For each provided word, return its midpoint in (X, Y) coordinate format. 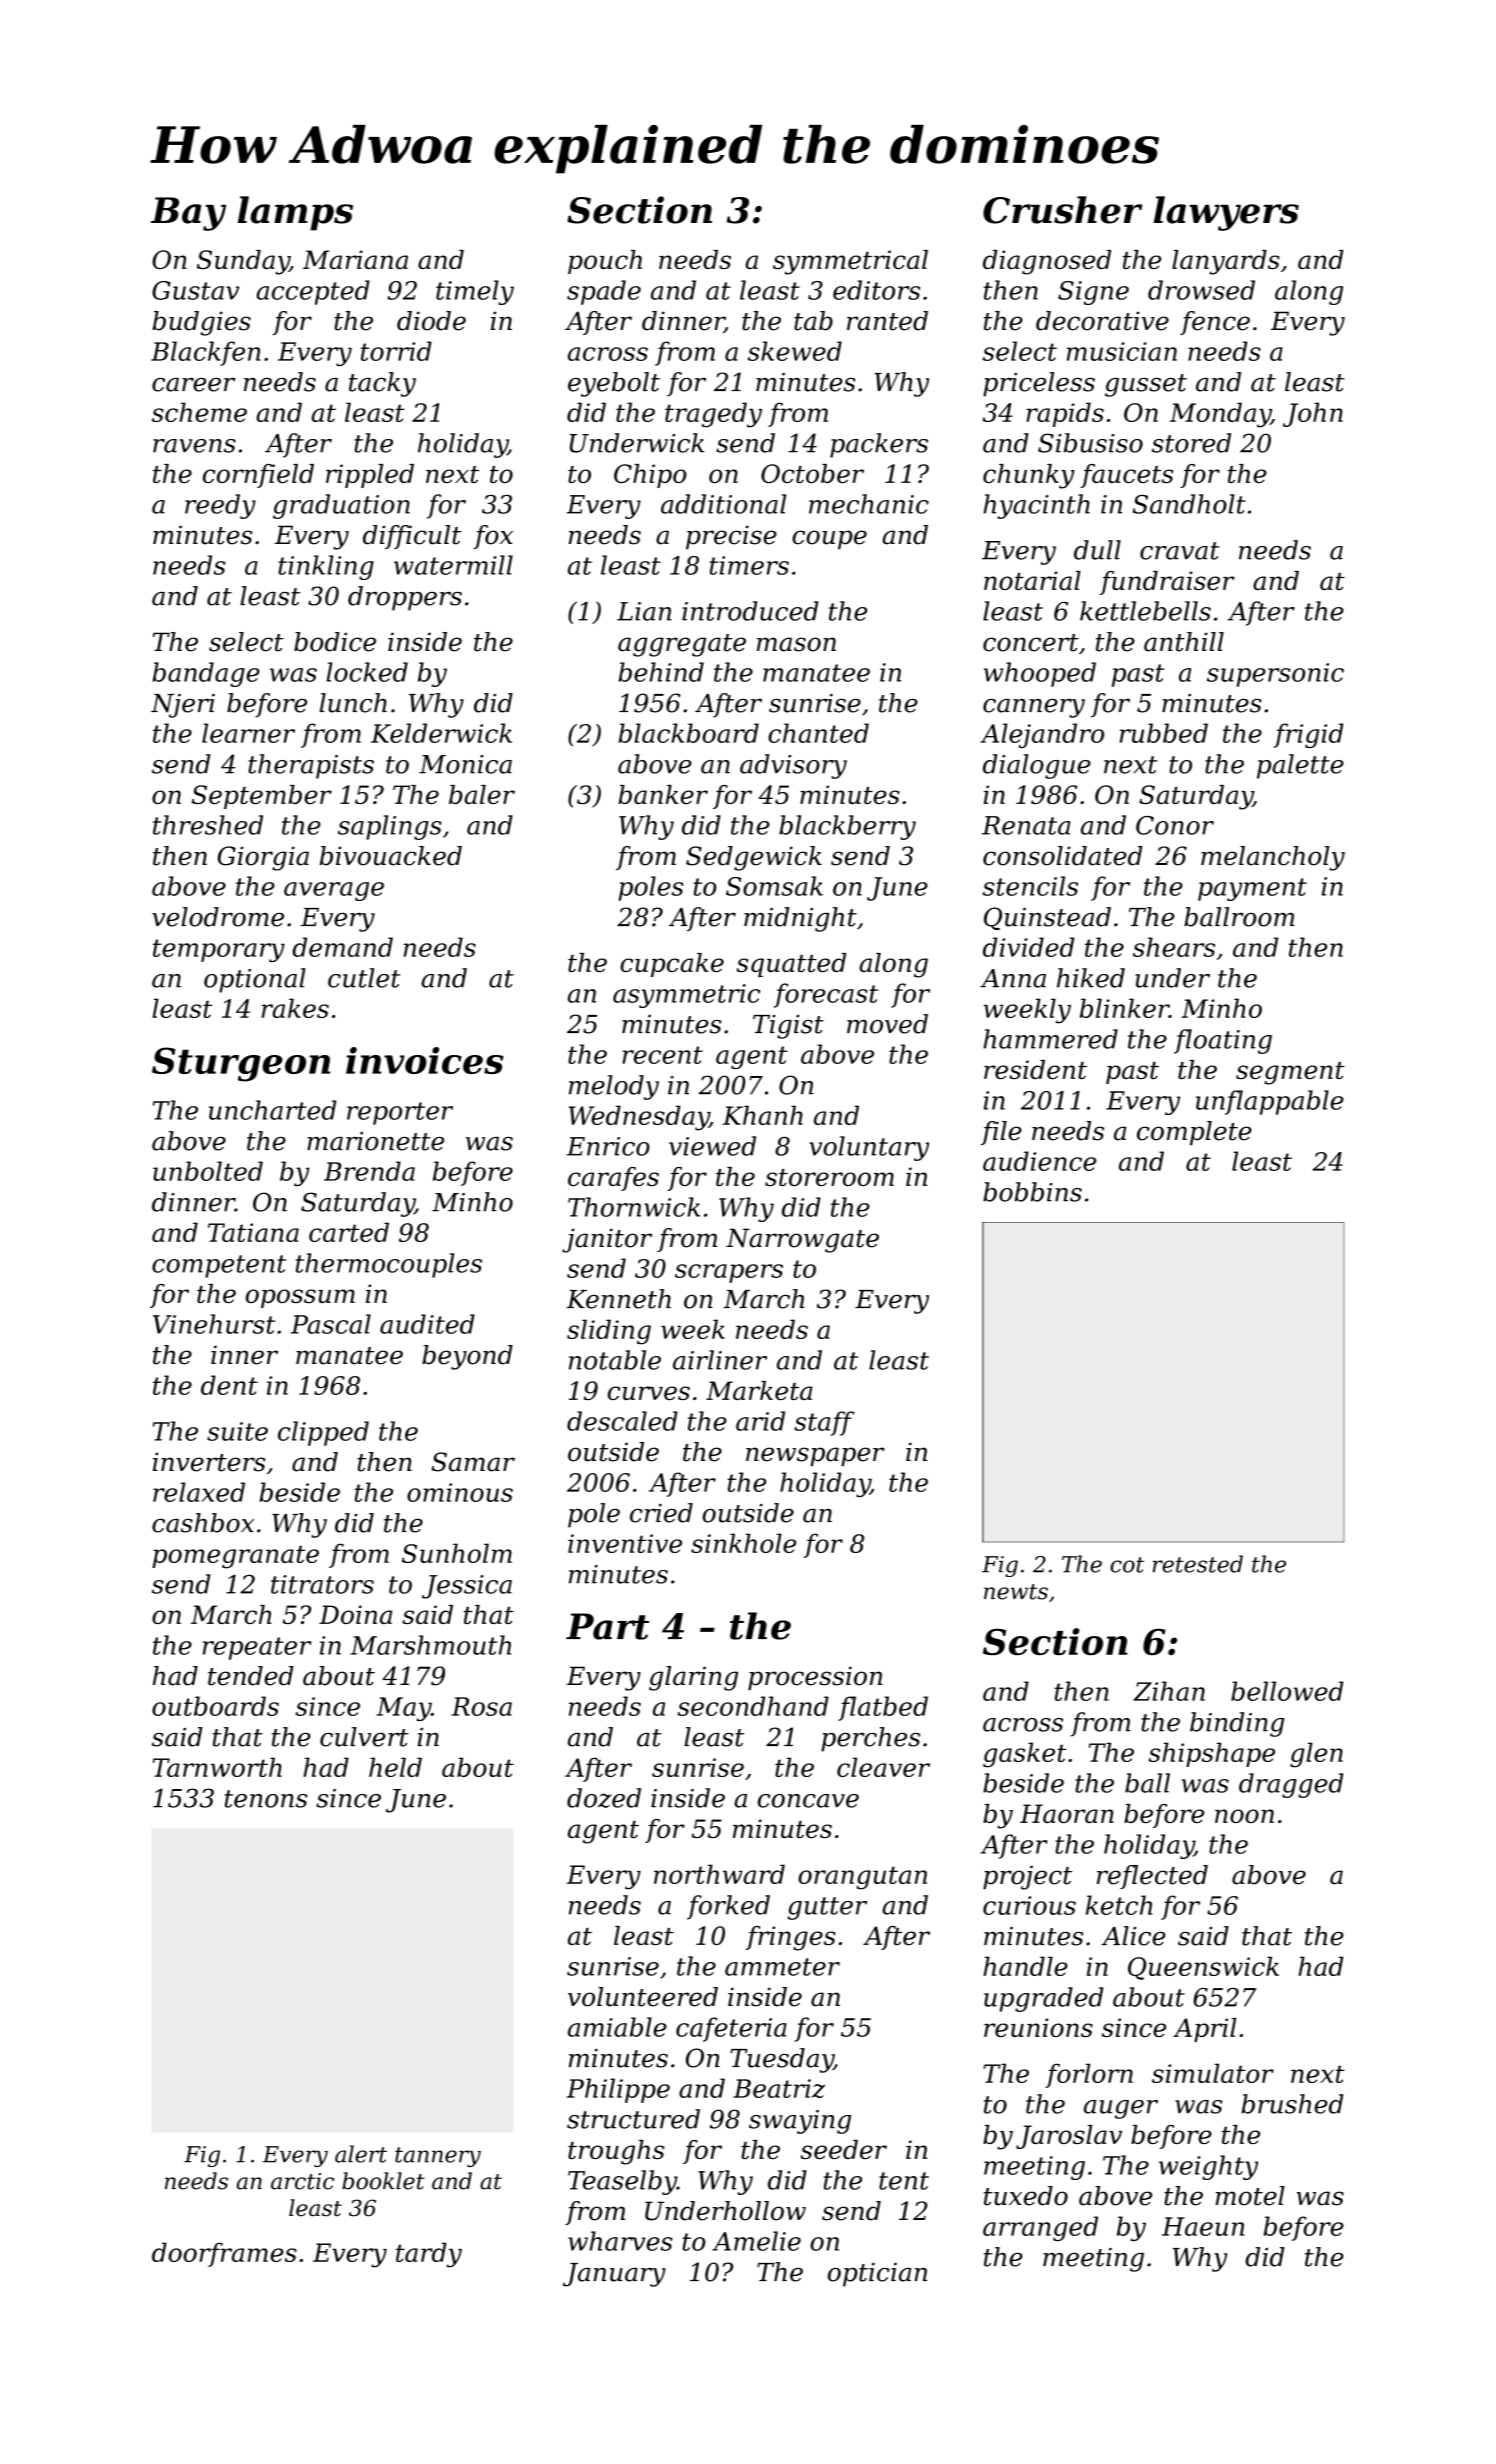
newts (1016, 1592)
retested (1198, 1564)
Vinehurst (214, 1324)
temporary (219, 950)
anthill (1184, 642)
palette (1300, 766)
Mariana (355, 259)
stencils (1030, 886)
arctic (302, 2181)
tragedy (713, 415)
